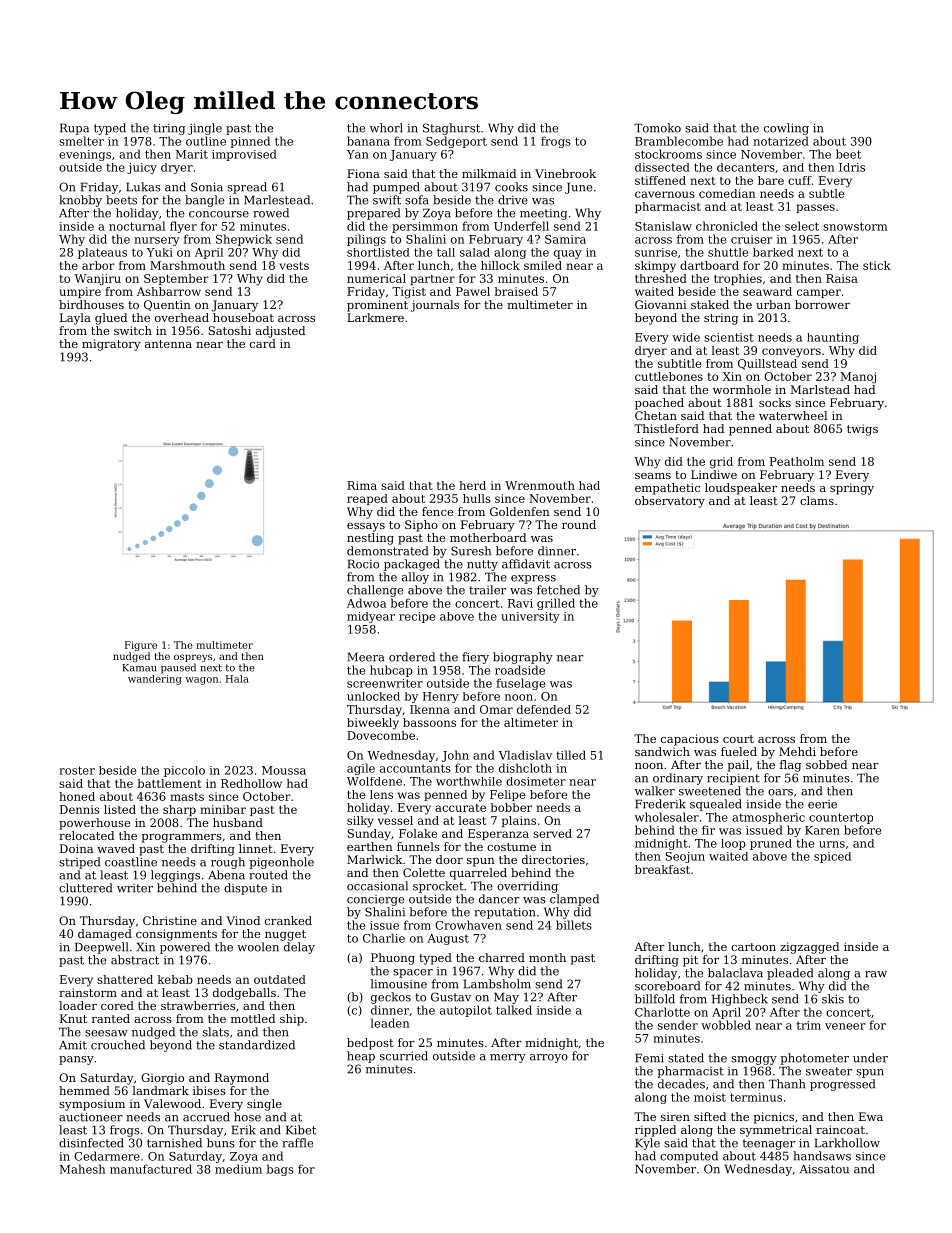 The height and width of the screenshot is (1233, 952). Describe the element at coordinates (820, 389) in the screenshot. I see `Marlstead` at that location.
